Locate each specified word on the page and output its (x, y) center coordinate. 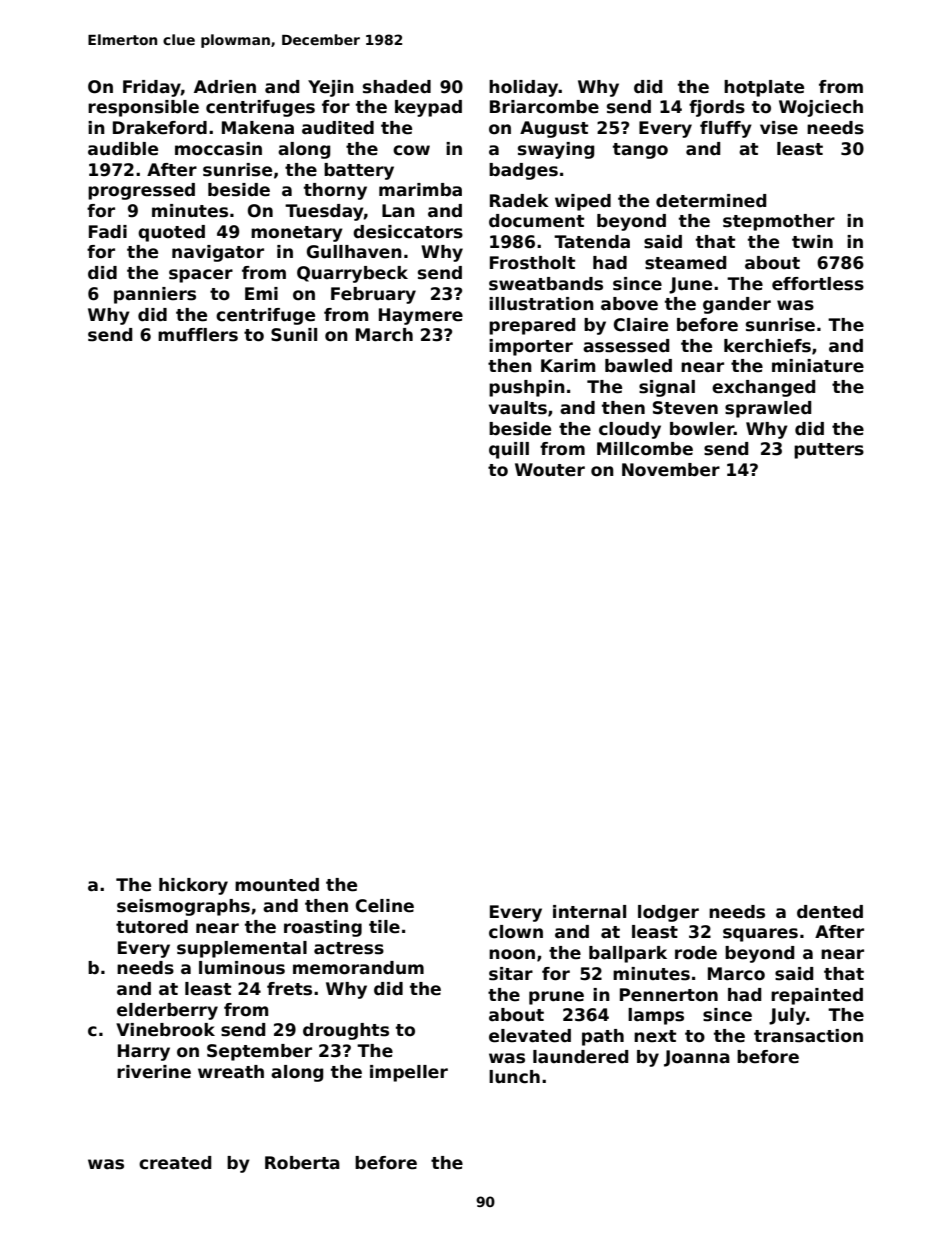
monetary (297, 234)
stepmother (779, 222)
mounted (277, 885)
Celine (385, 906)
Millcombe (645, 449)
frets (289, 989)
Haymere (421, 316)
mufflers (198, 335)
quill (509, 450)
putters (829, 451)
